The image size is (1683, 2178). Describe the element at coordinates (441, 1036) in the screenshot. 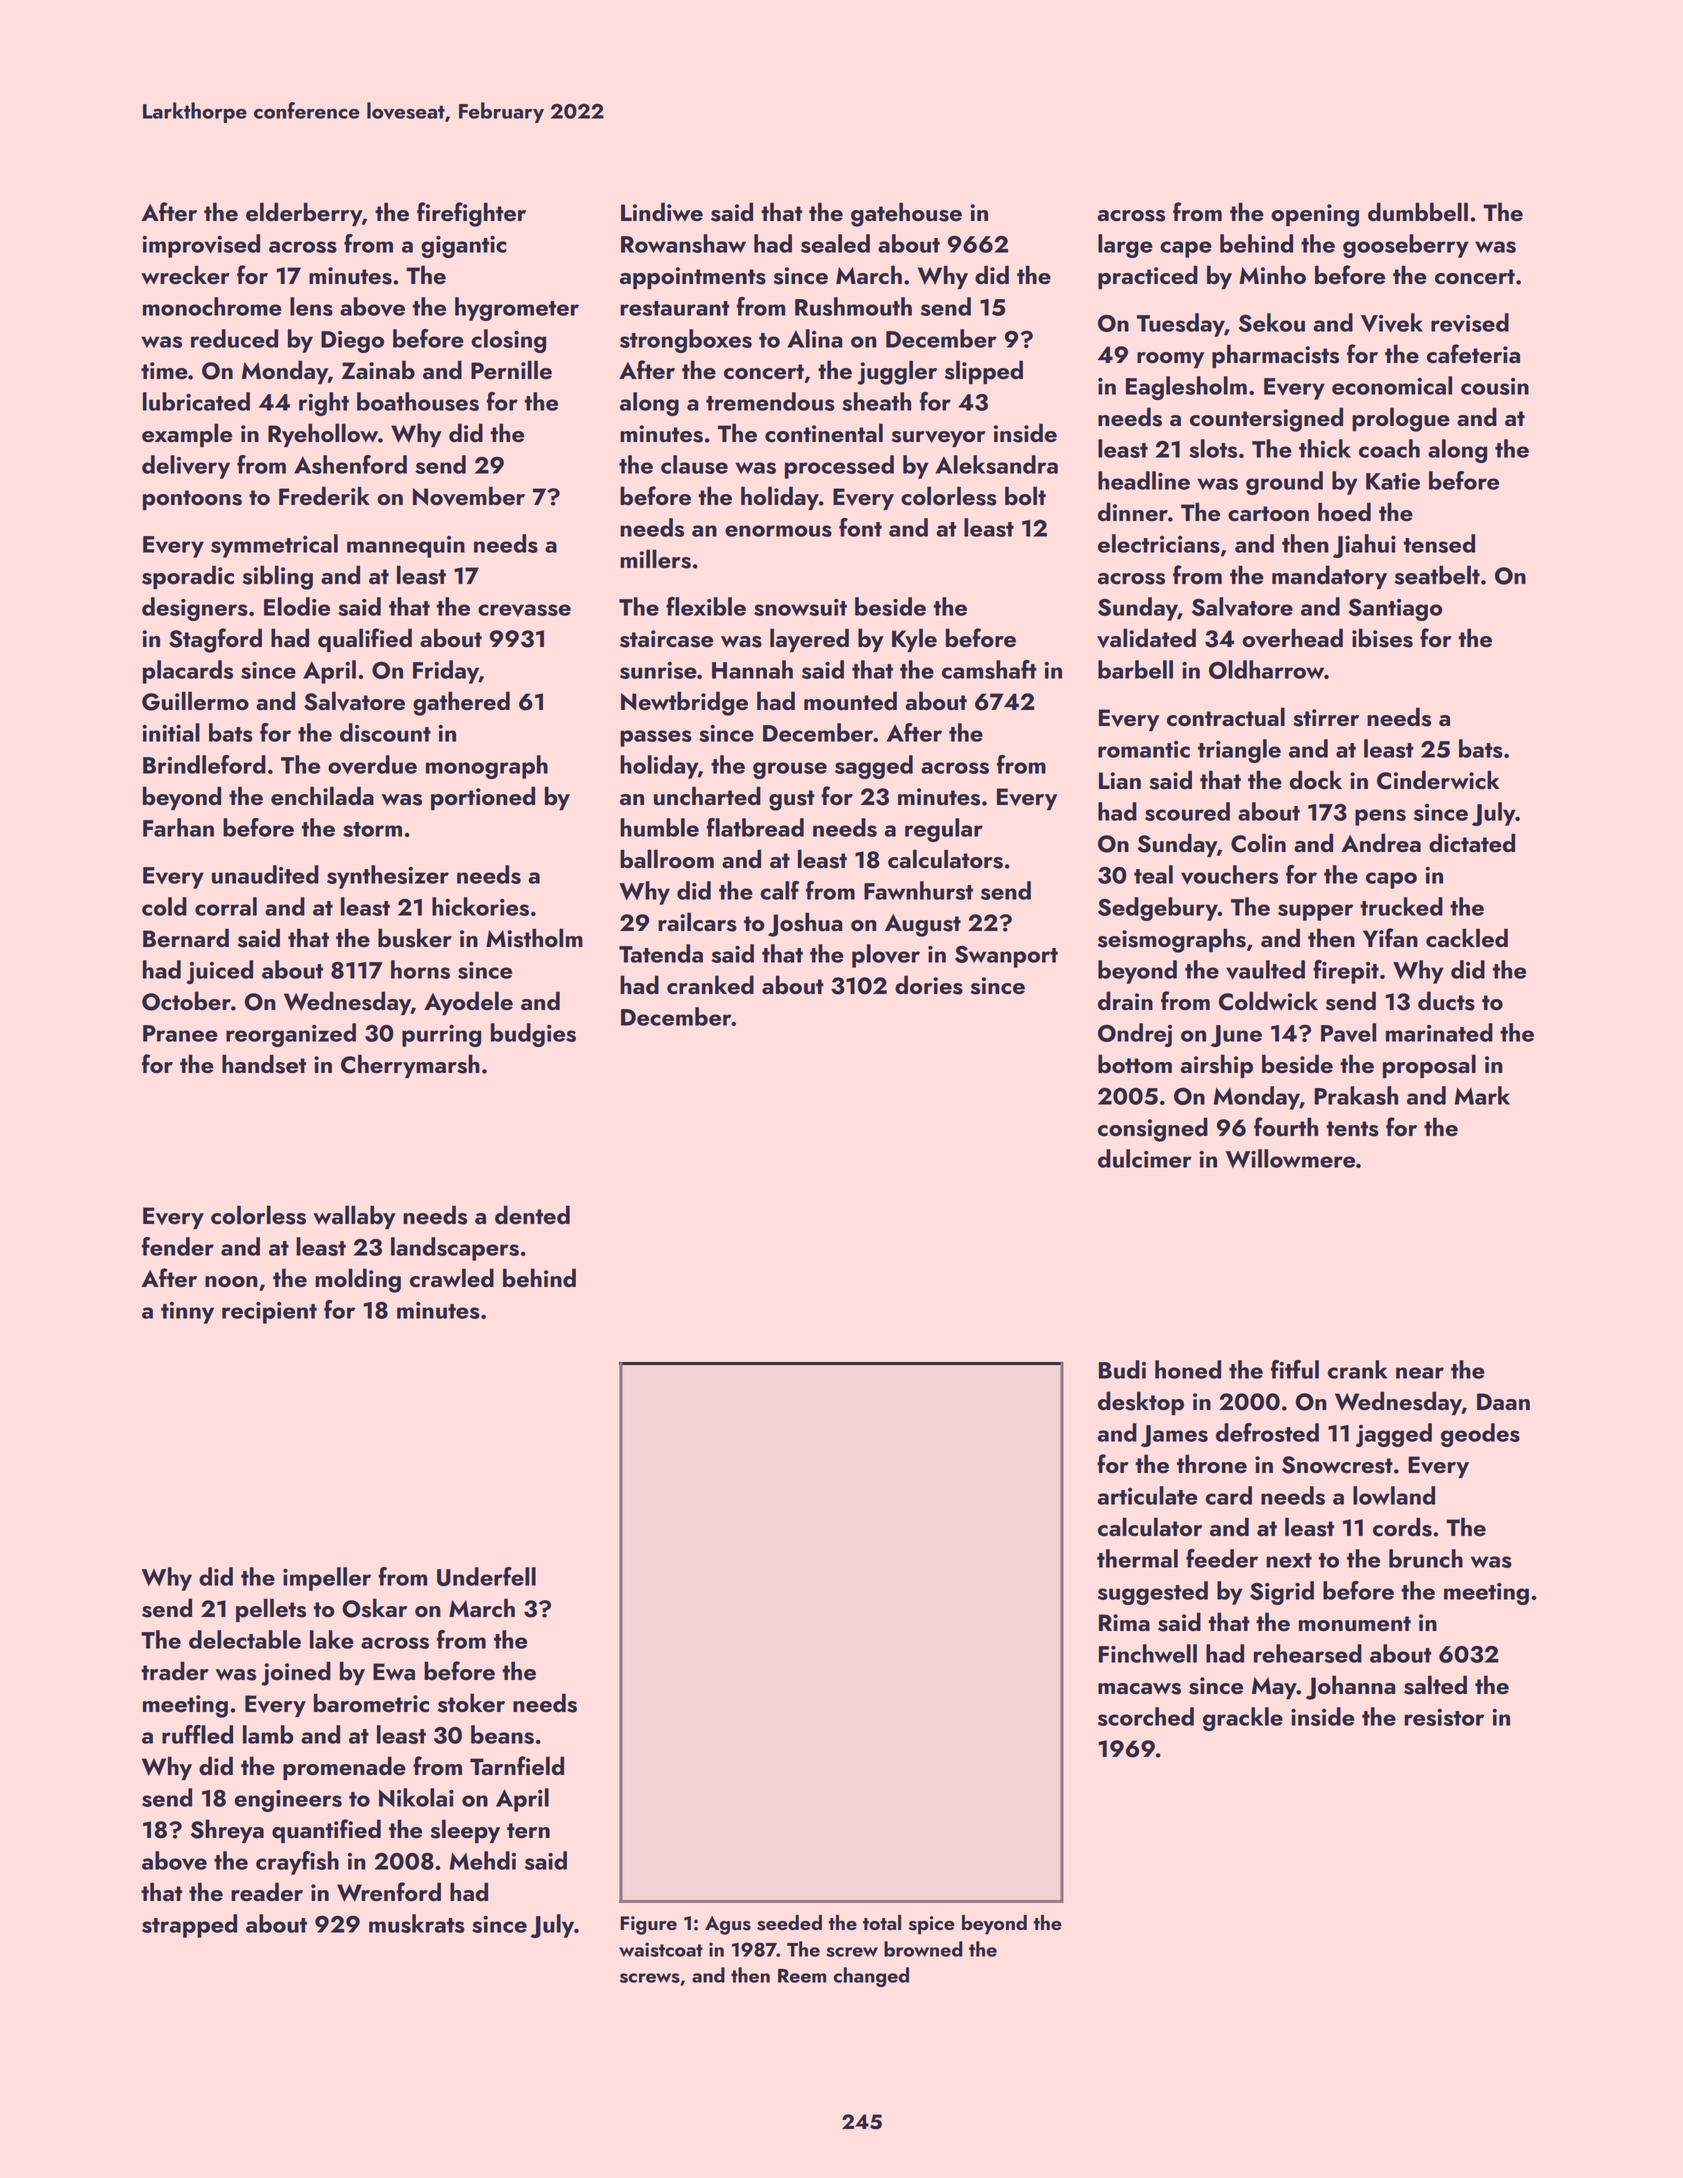

I see `purring` at that location.
